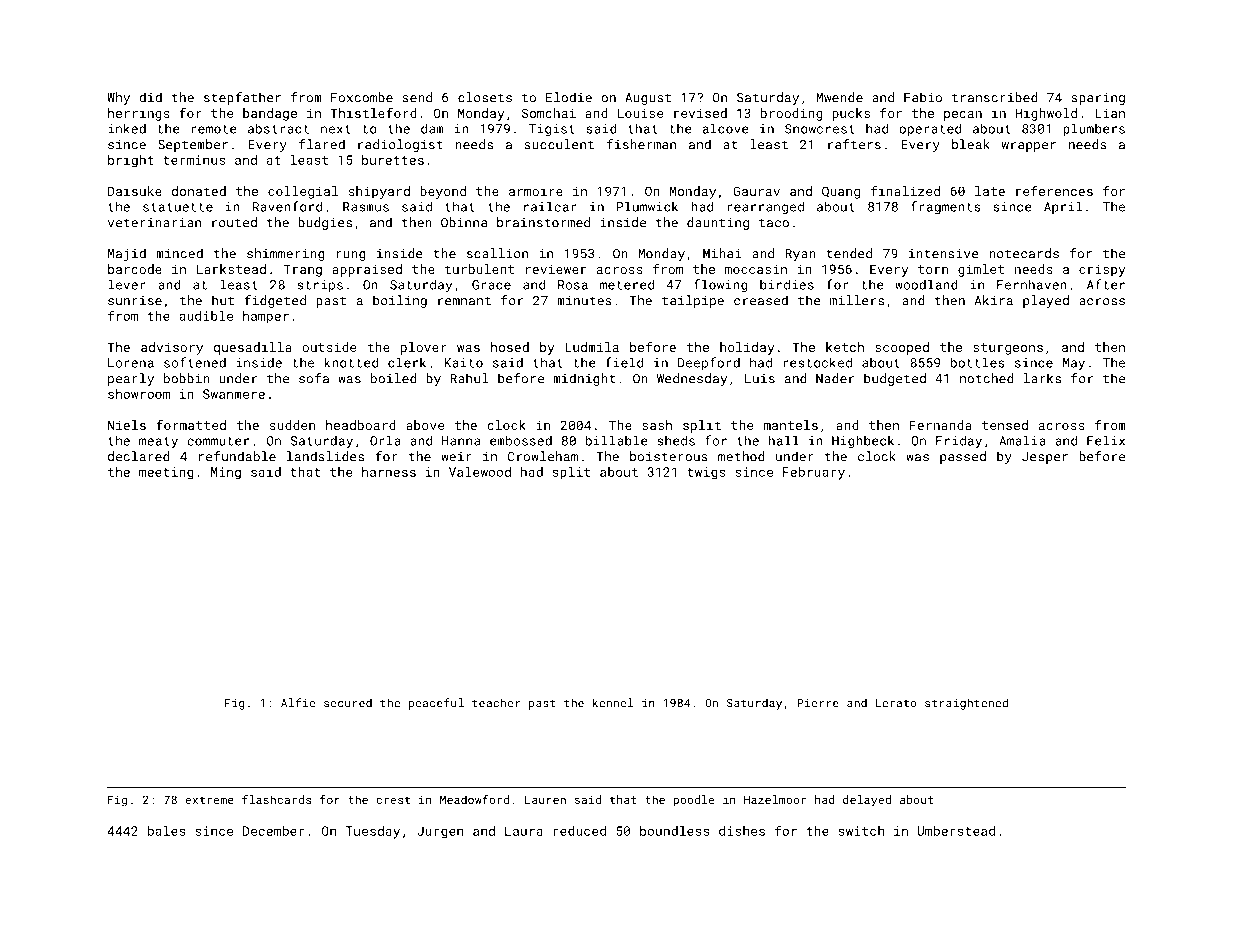  What do you see at coordinates (131, 161) in the screenshot?
I see `bright` at bounding box center [131, 161].
